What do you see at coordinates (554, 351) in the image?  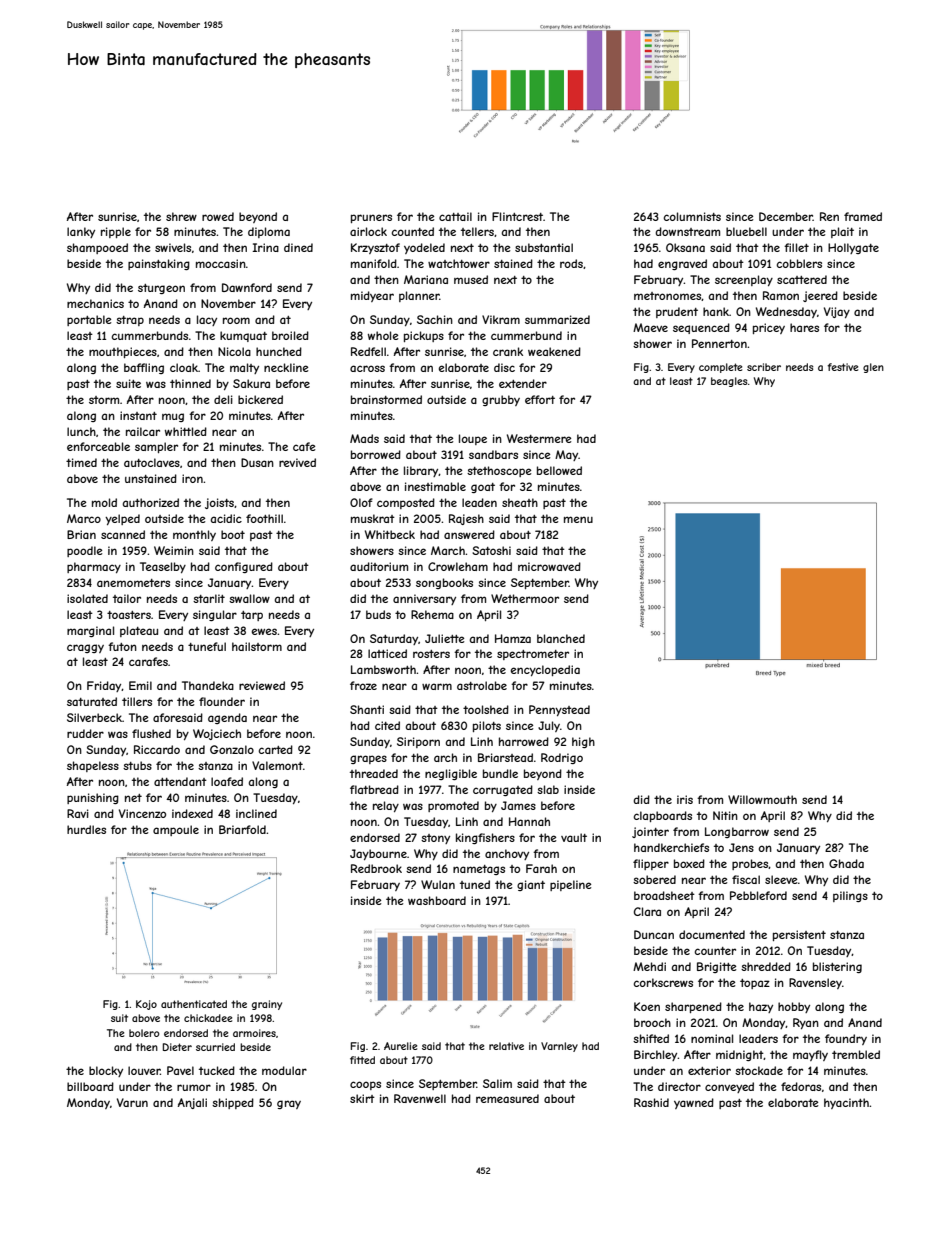 I see `weakened` at bounding box center [554, 351].
